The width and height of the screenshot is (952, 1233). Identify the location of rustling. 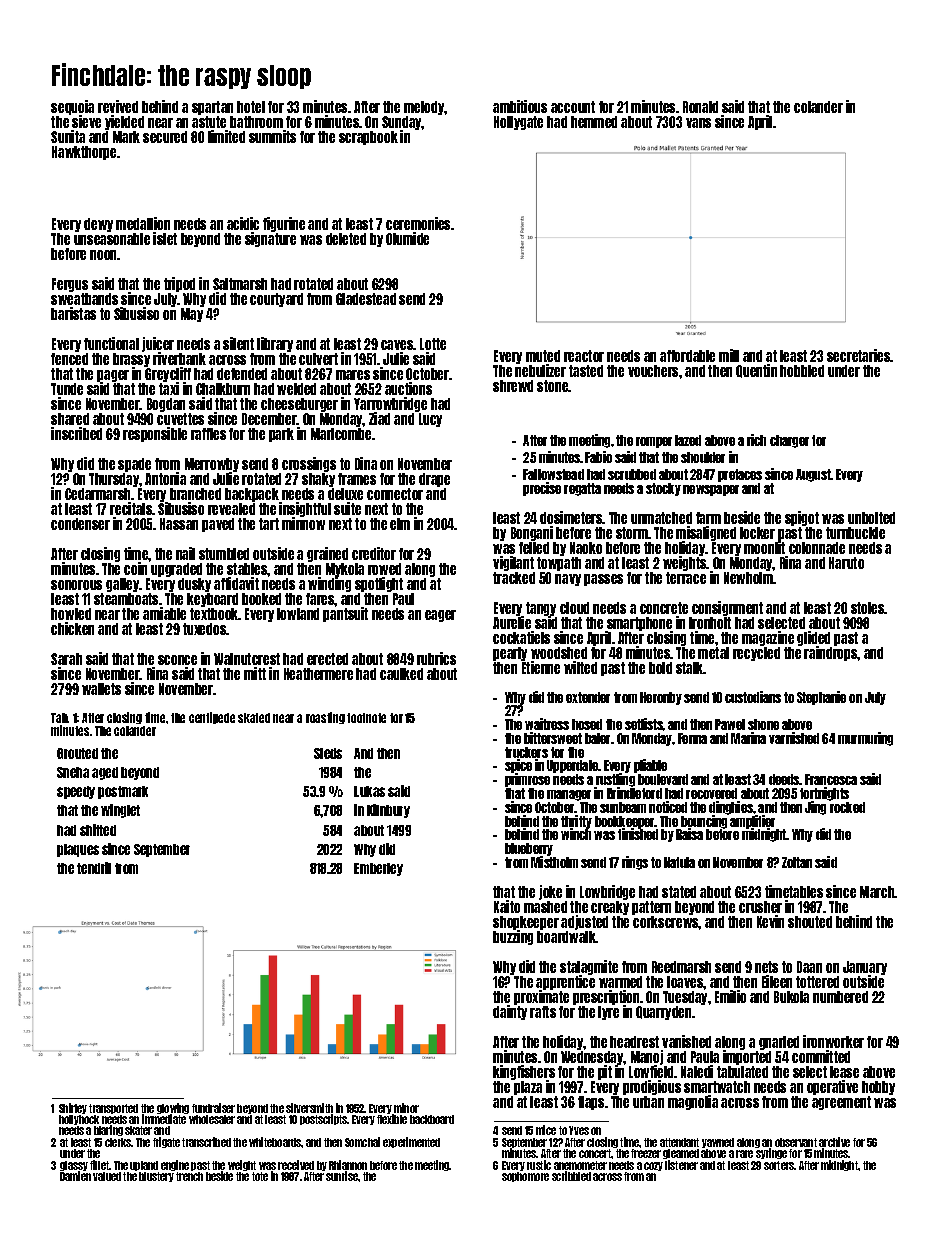
(615, 781).
